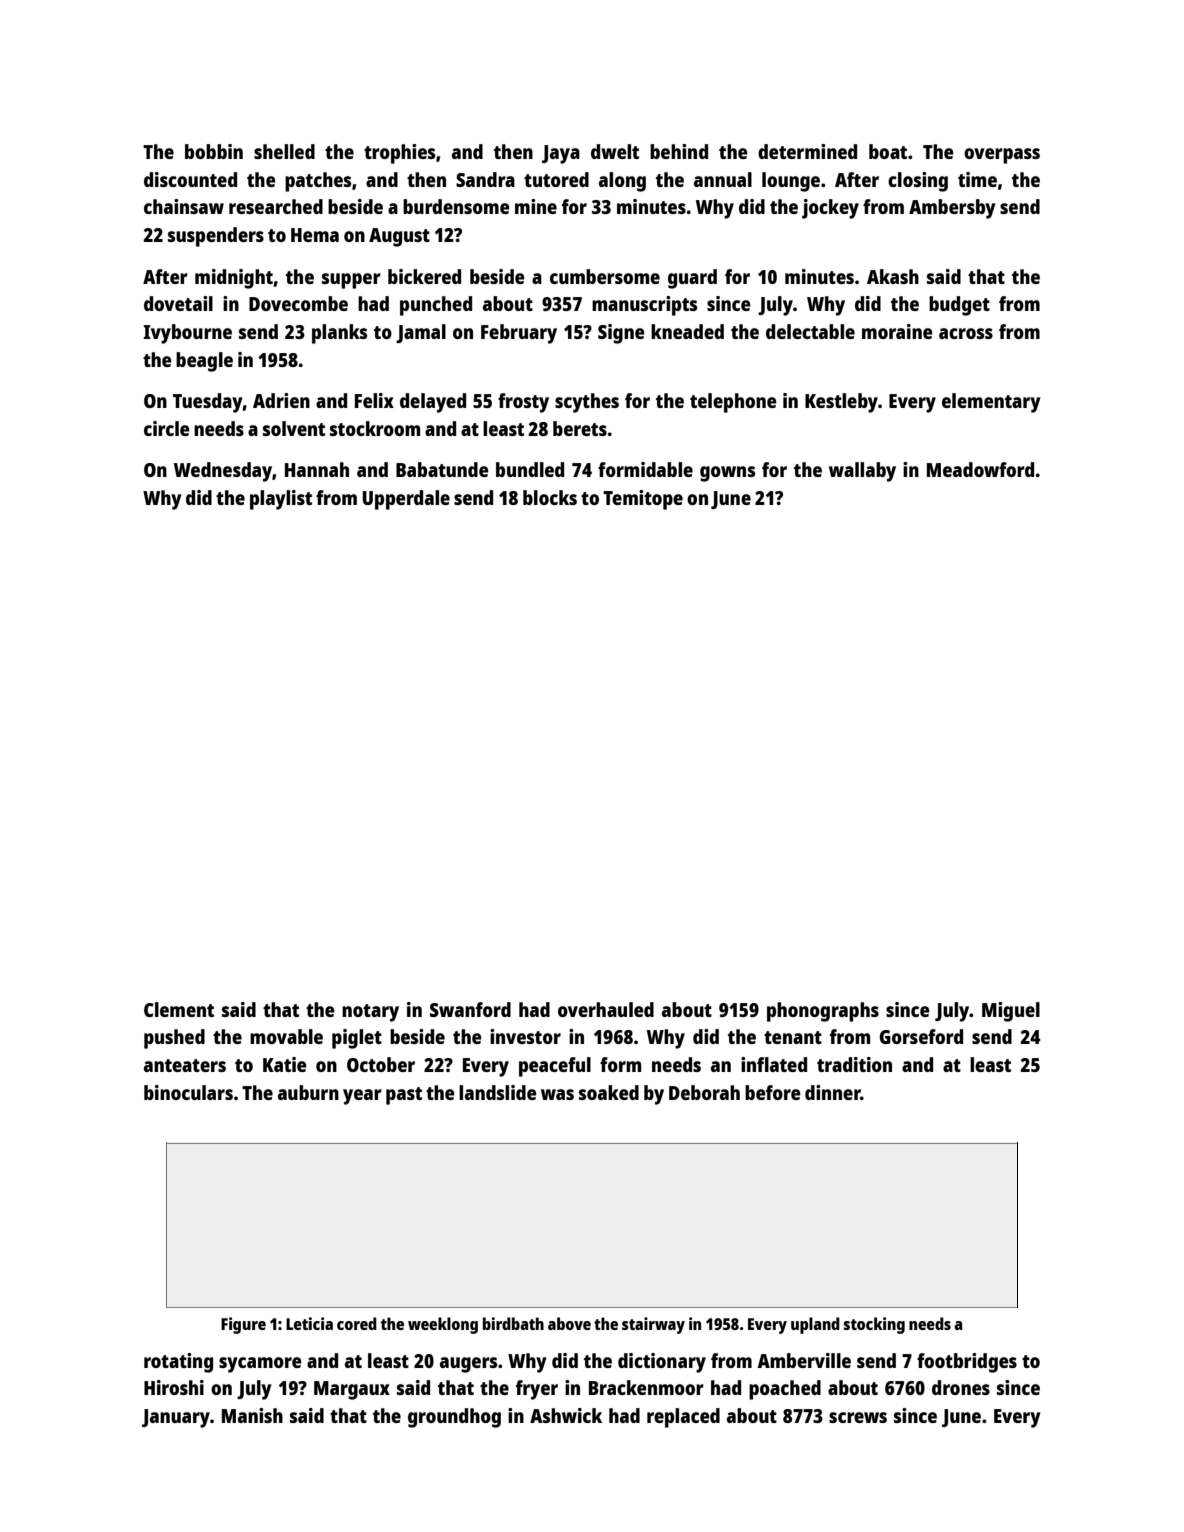 The width and height of the page is (1184, 1532). Describe the element at coordinates (525, 1036) in the page. I see `investor` at that location.
